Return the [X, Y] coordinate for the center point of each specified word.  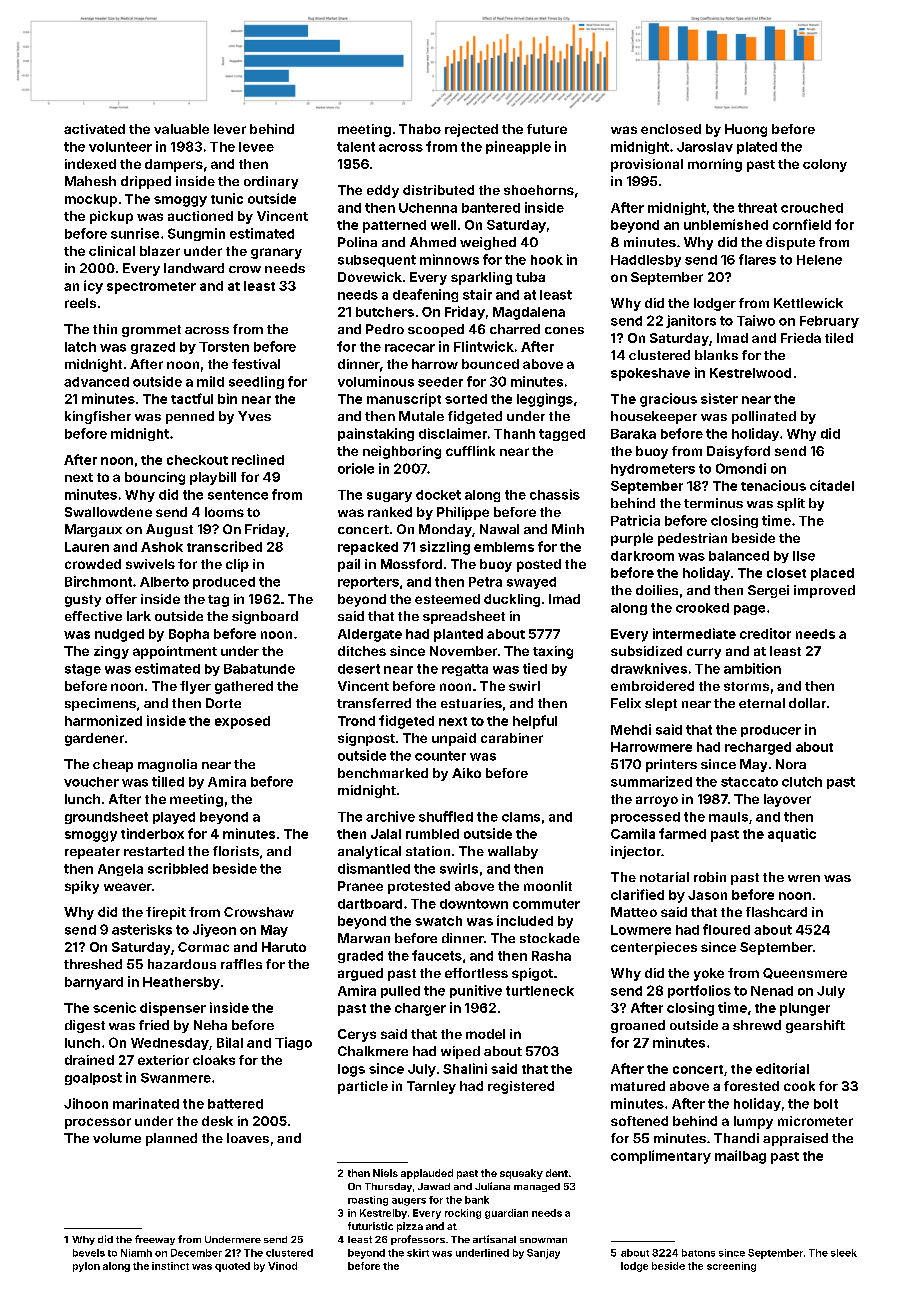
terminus [713, 503]
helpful [535, 722]
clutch [802, 782]
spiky [82, 887]
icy [93, 287]
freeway [155, 1240]
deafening [425, 295]
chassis [555, 494]
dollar [807, 703]
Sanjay [543, 1254]
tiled [839, 338]
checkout [197, 460]
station [428, 851]
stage [83, 670]
